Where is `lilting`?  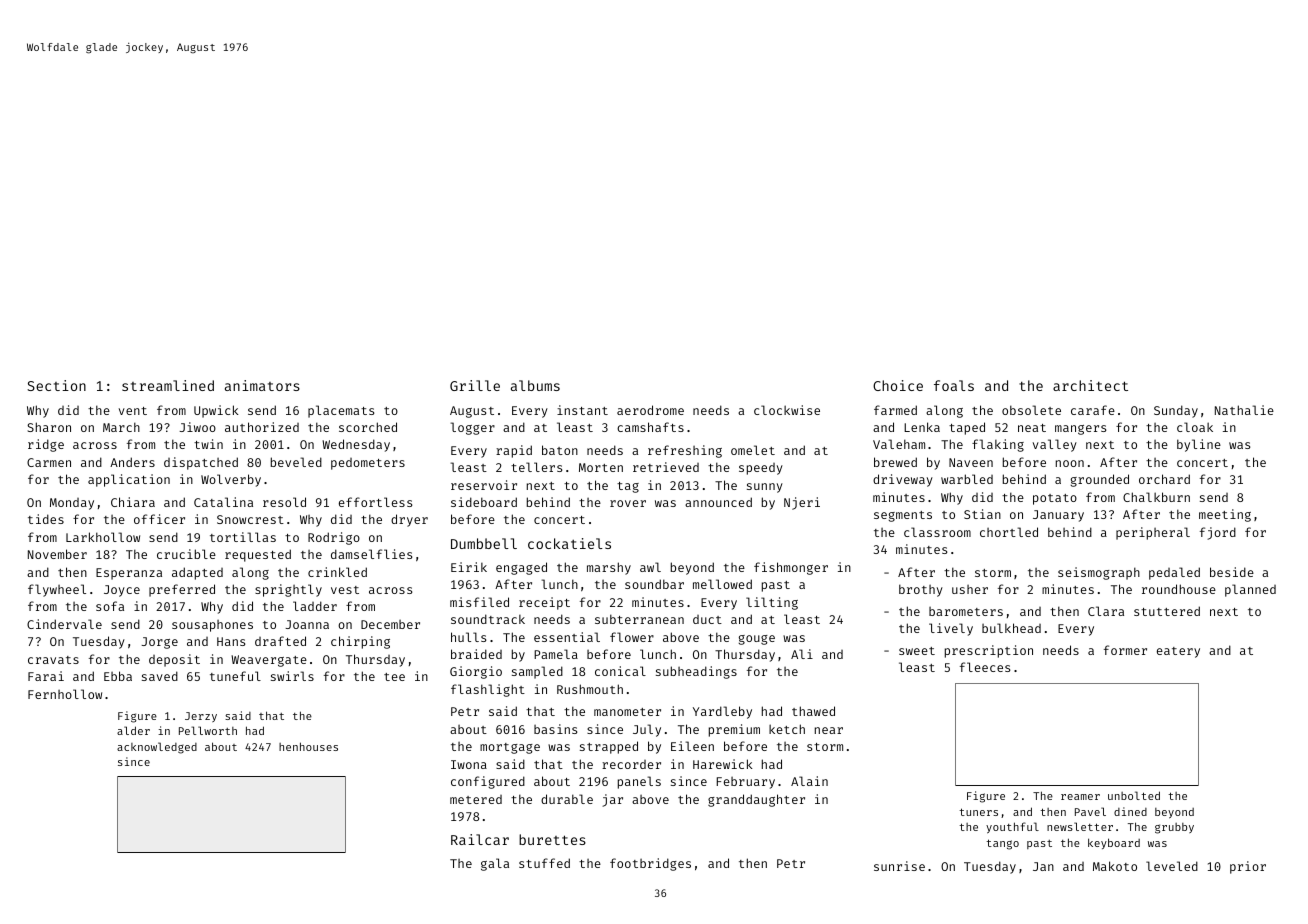
lilting is located at coordinates (772, 603).
